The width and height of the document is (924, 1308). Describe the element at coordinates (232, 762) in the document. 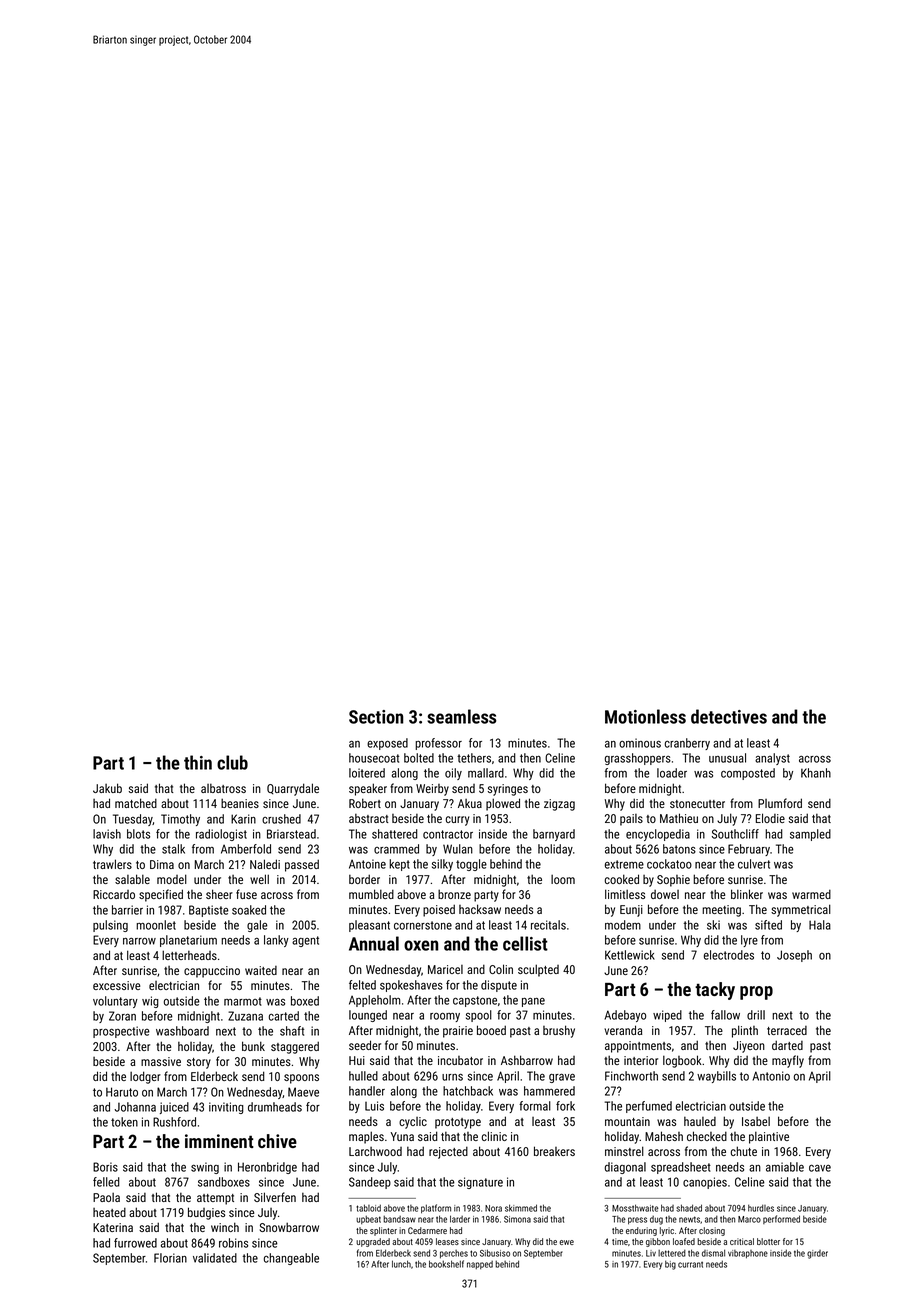

I see `club` at that location.
